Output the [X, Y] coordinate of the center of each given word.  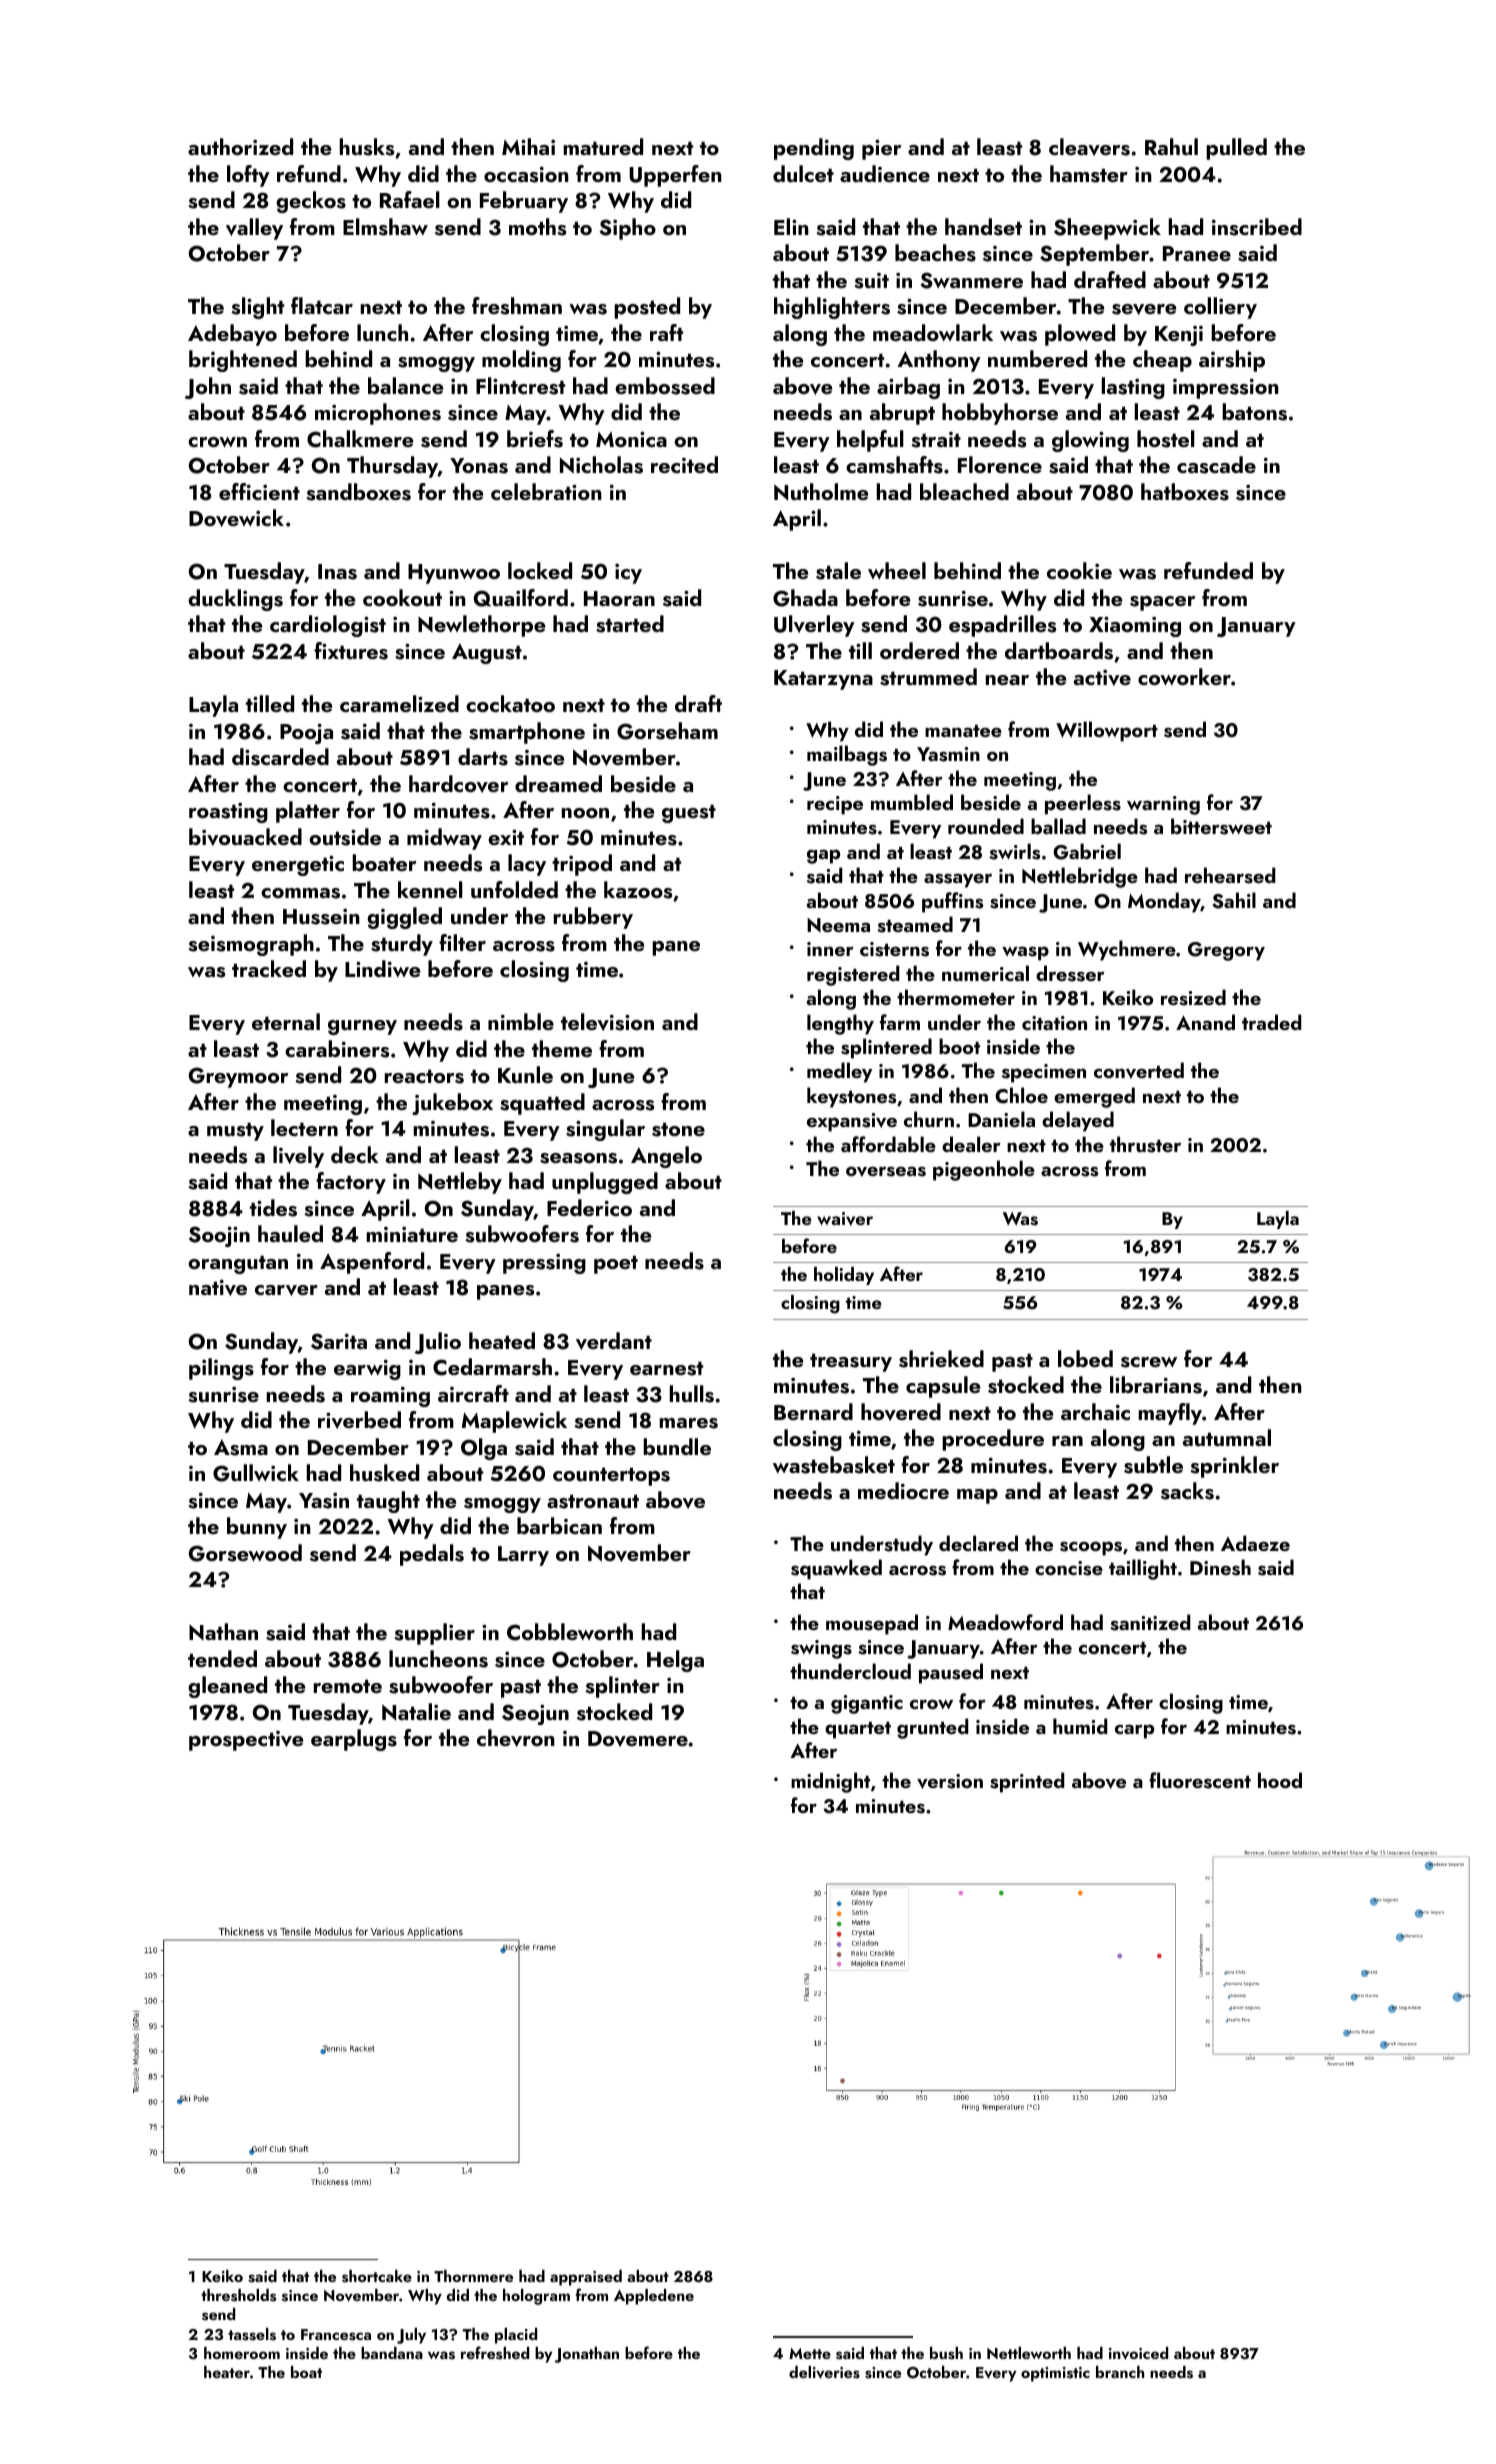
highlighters [832, 308]
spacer [1162, 603]
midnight [830, 1782]
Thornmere [473, 2276]
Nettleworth [1029, 2353]
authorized [240, 146]
